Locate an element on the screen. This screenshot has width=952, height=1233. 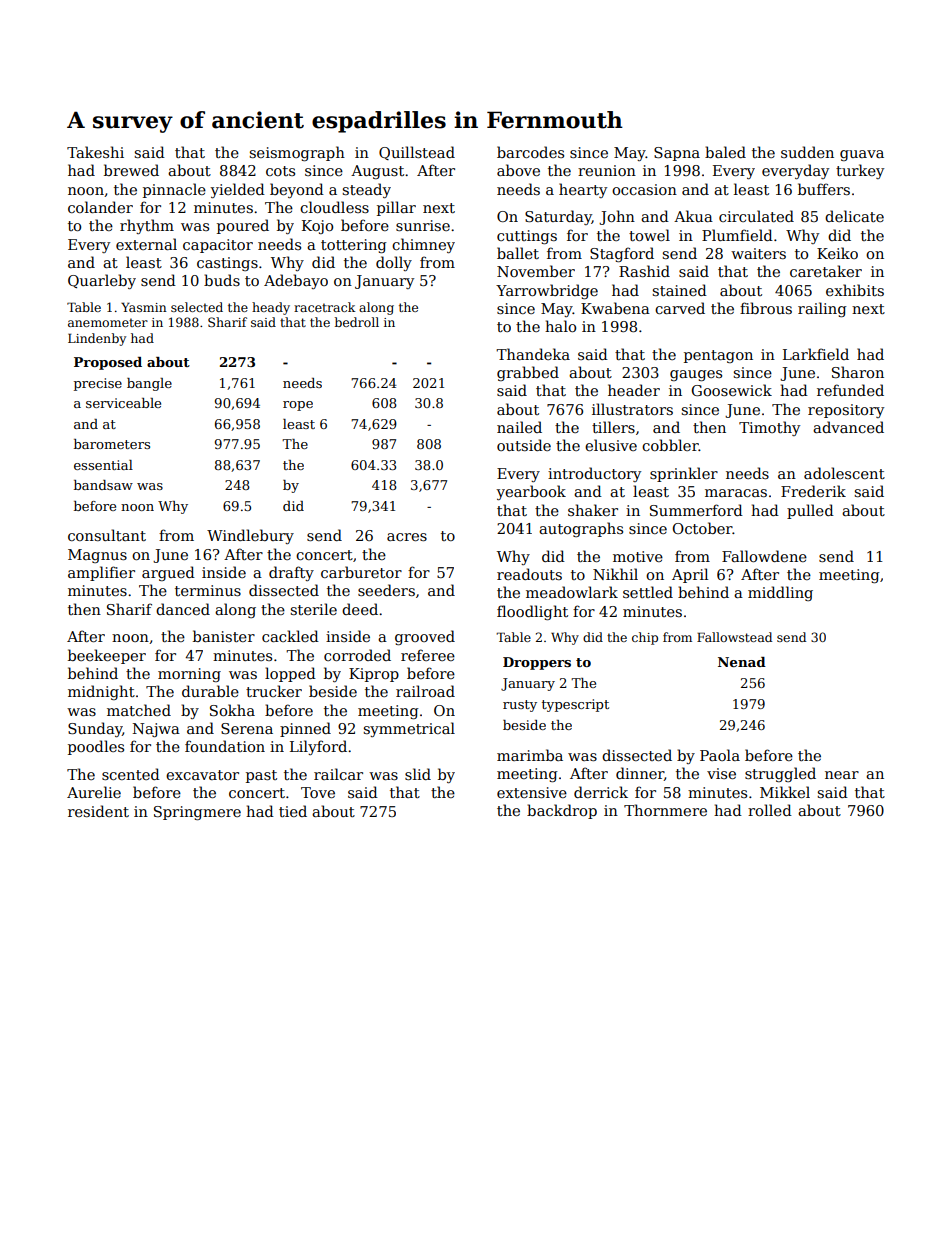
readouts is located at coordinates (529, 574).
